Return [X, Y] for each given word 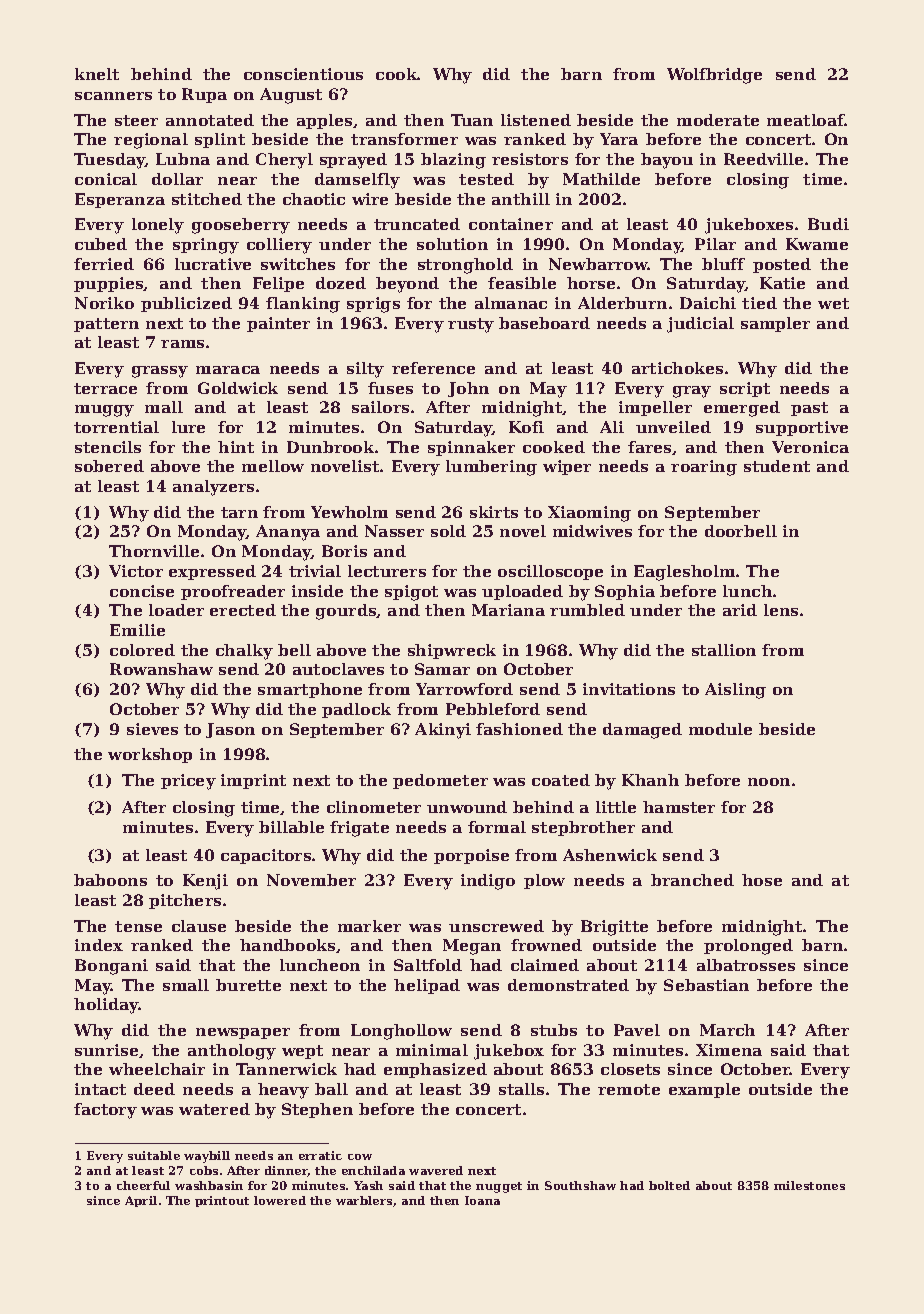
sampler [775, 324]
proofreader [233, 592]
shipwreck [452, 651]
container [511, 224]
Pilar [715, 244]
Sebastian [706, 985]
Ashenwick [610, 855]
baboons [110, 880]
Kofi [526, 427]
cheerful [143, 1185]
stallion [724, 650]
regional [151, 141]
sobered [109, 466]
